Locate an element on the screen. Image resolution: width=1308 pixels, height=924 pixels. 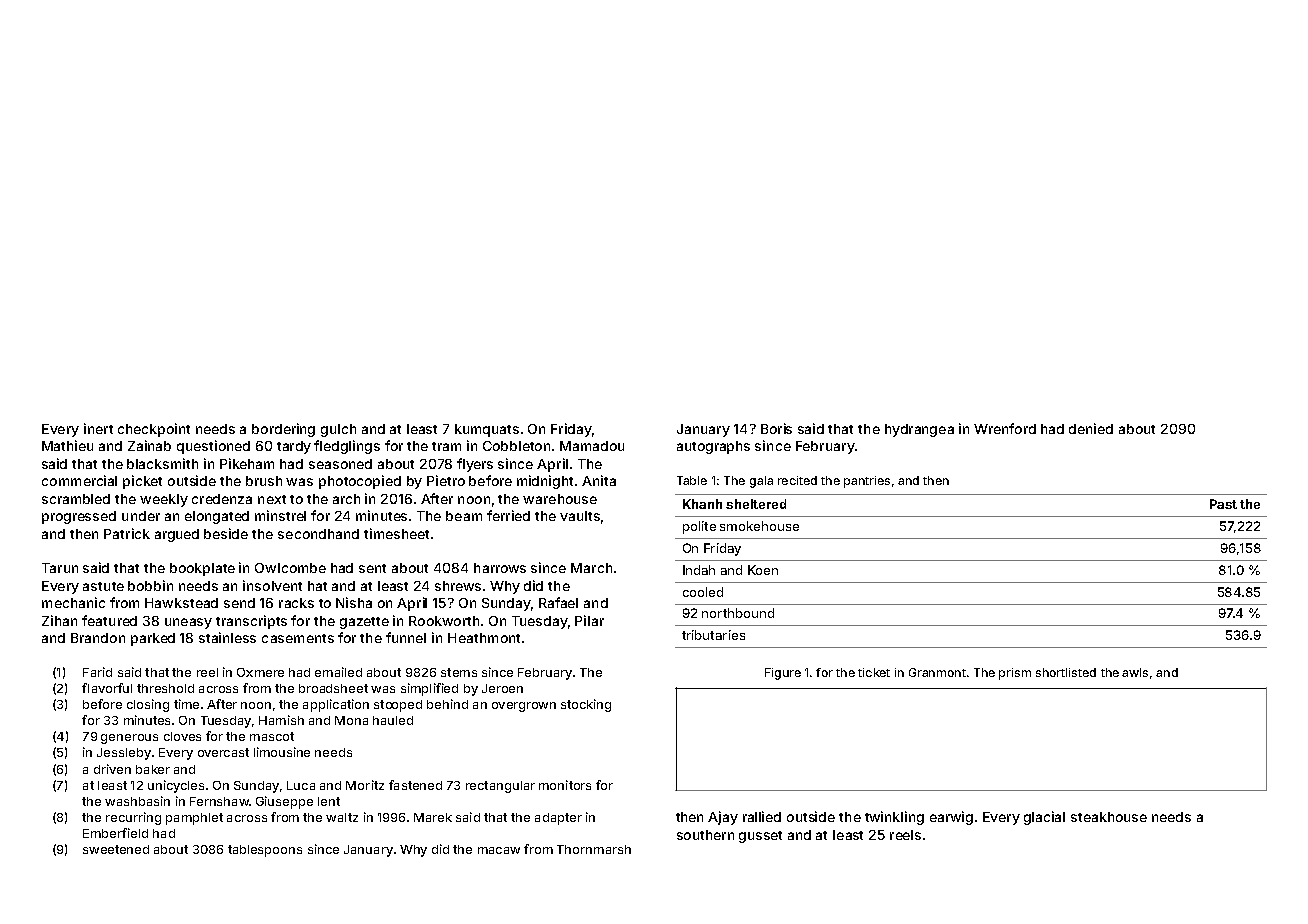
sweetened is located at coordinates (116, 849).
